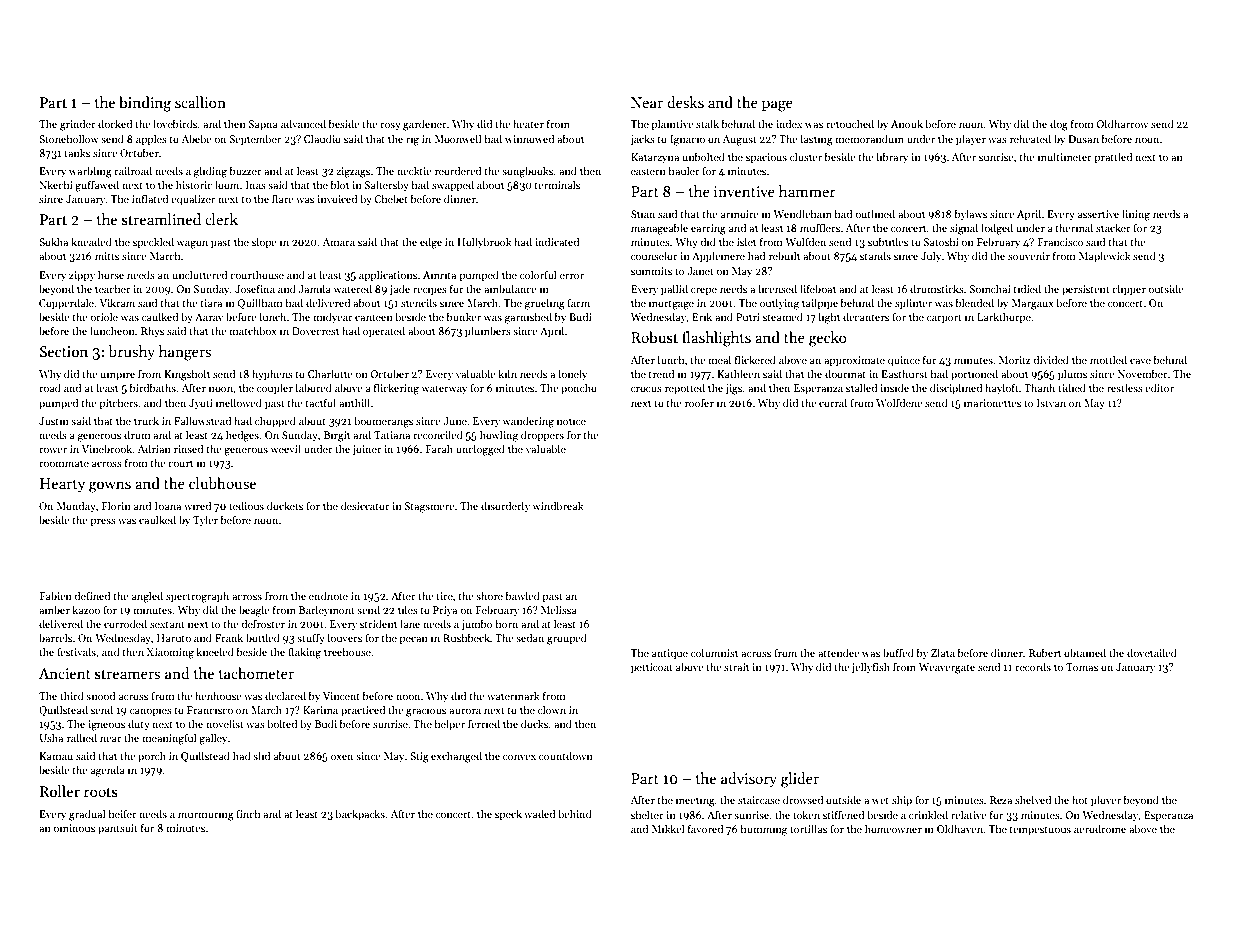  Describe the element at coordinates (65, 673) in the document. I see `Ancient` at that location.
